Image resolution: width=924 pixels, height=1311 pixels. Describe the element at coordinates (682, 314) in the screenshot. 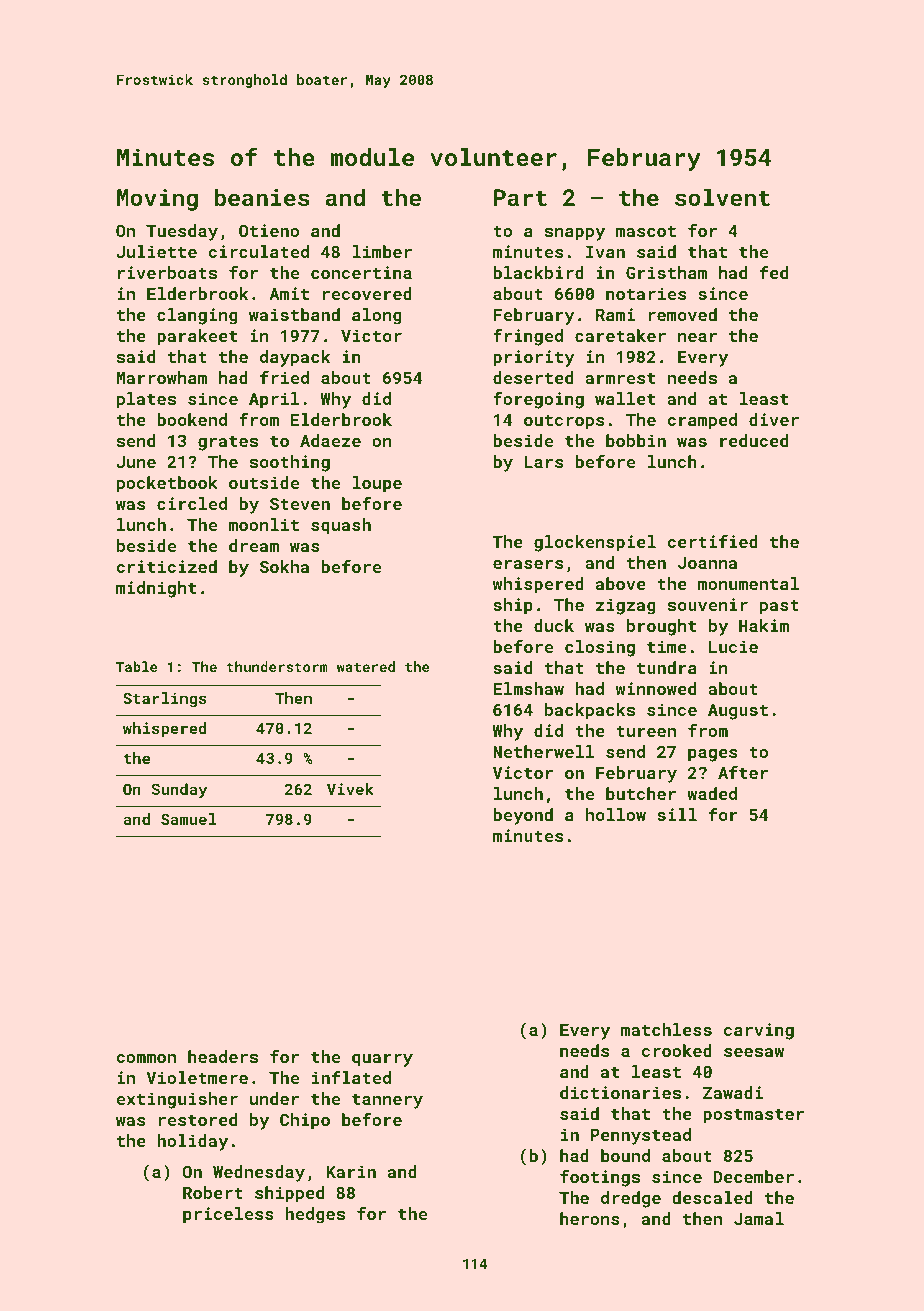

I see `removed` at that location.
